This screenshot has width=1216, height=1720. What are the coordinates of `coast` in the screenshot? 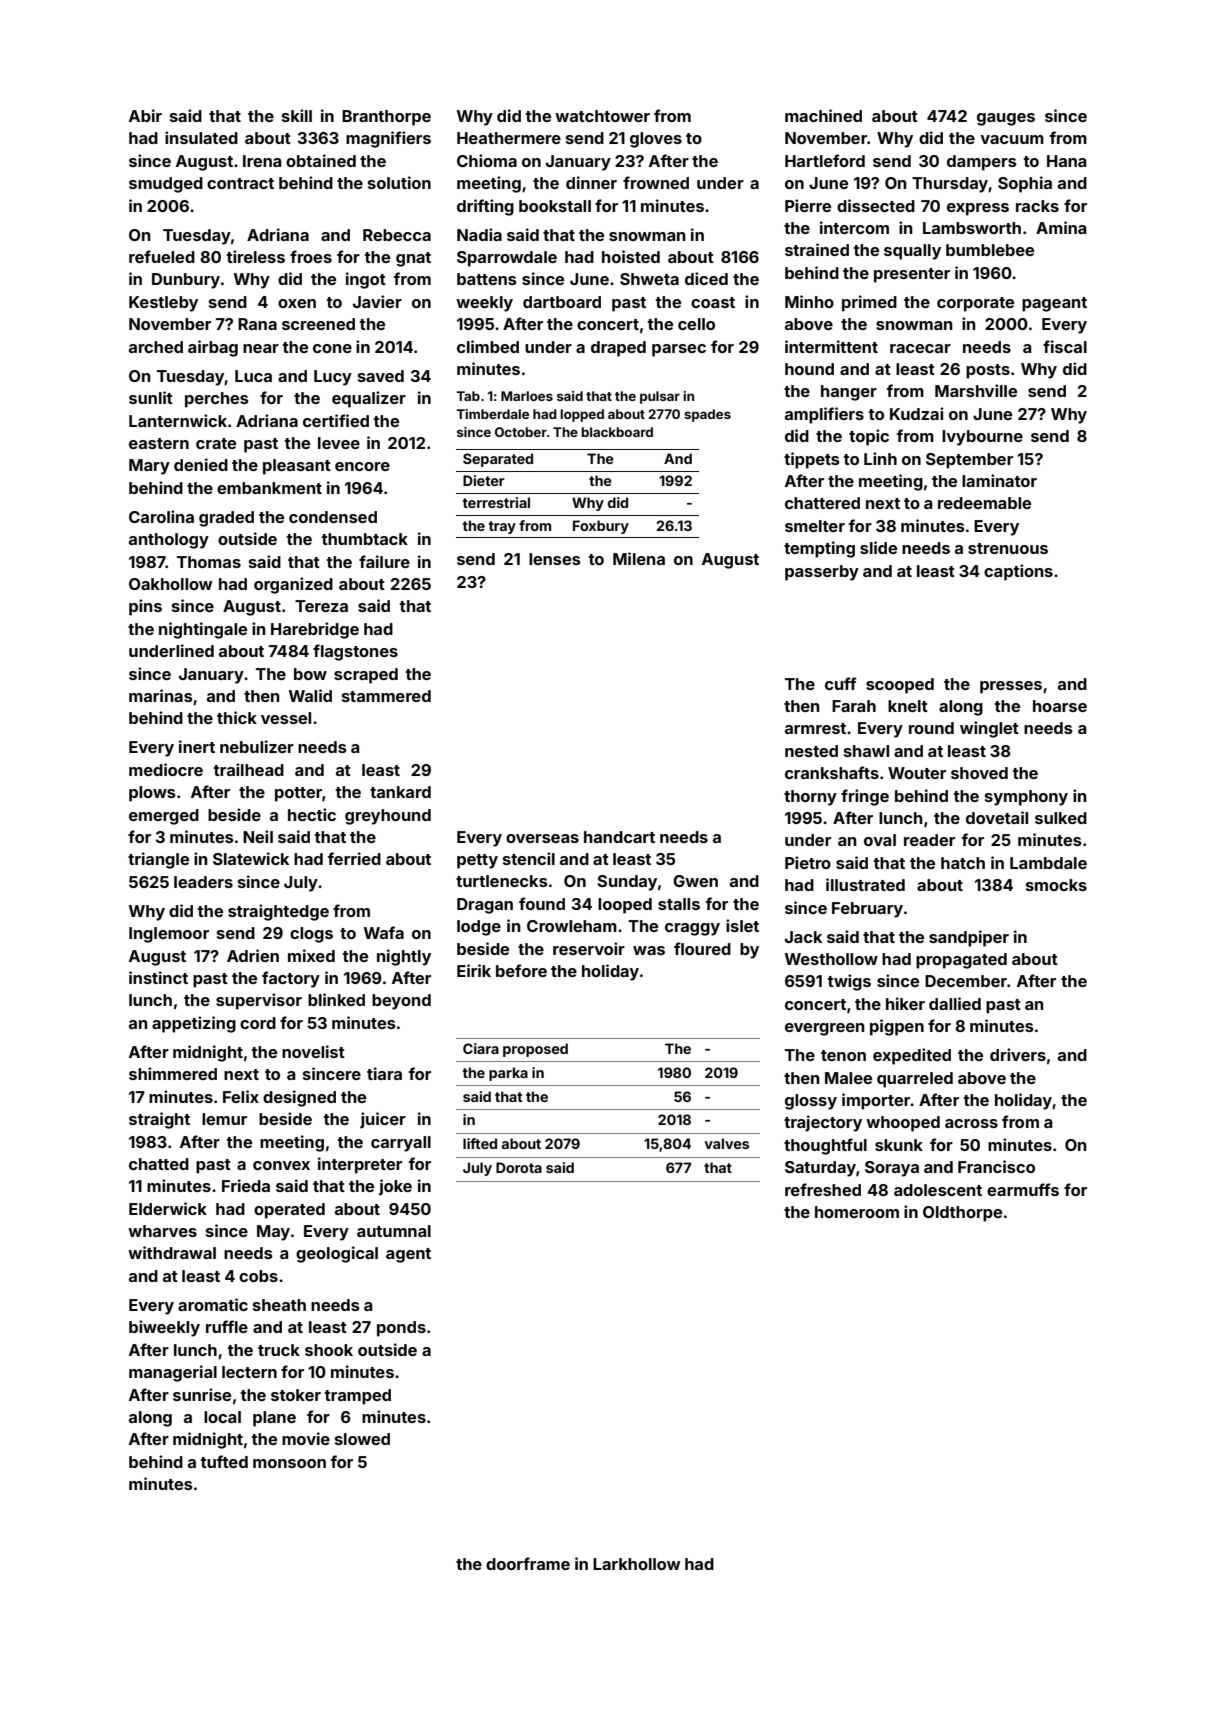 It's located at (713, 302).
